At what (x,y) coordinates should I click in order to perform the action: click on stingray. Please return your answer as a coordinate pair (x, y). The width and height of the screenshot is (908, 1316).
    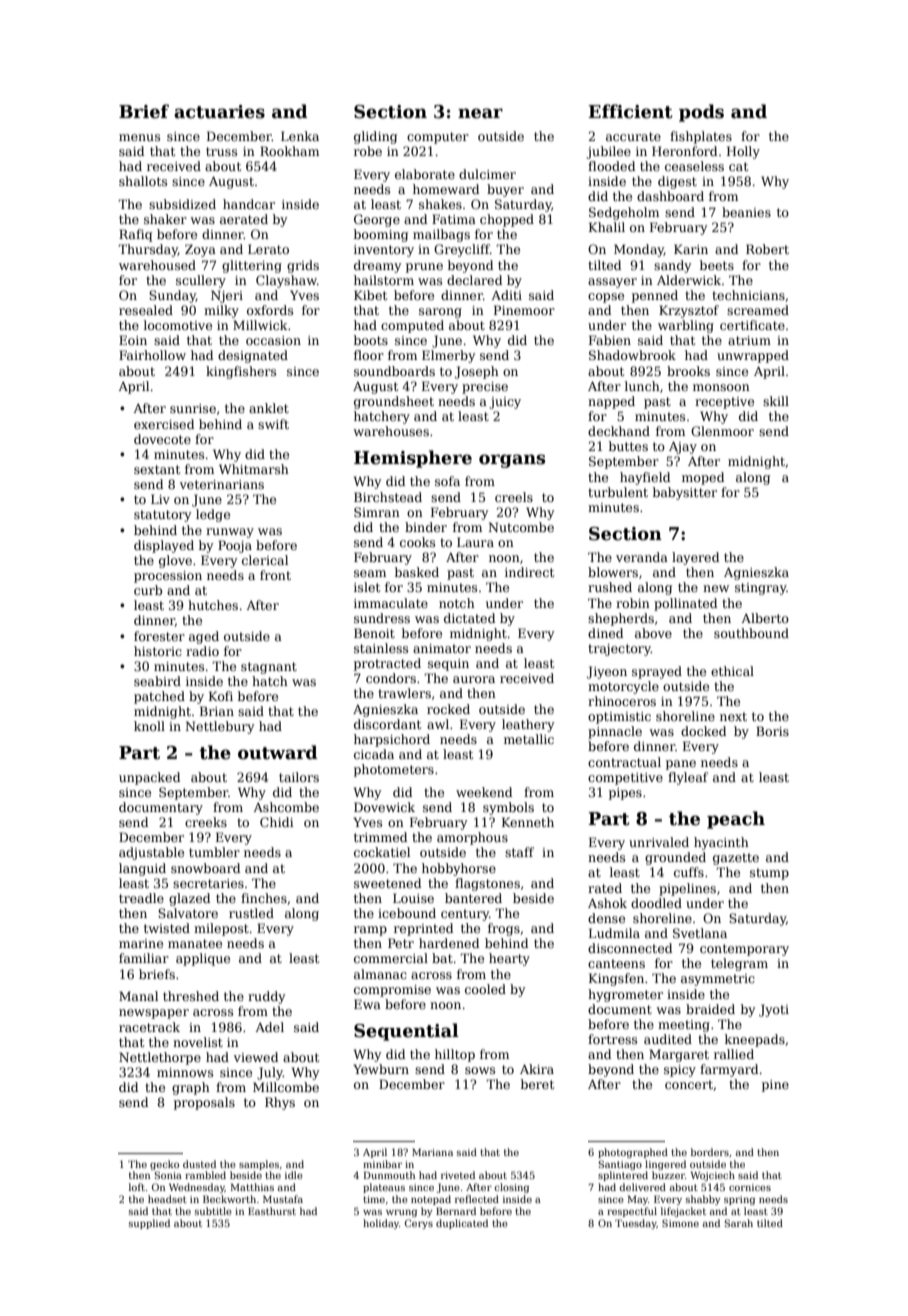
    Looking at the image, I should click on (761, 589).
